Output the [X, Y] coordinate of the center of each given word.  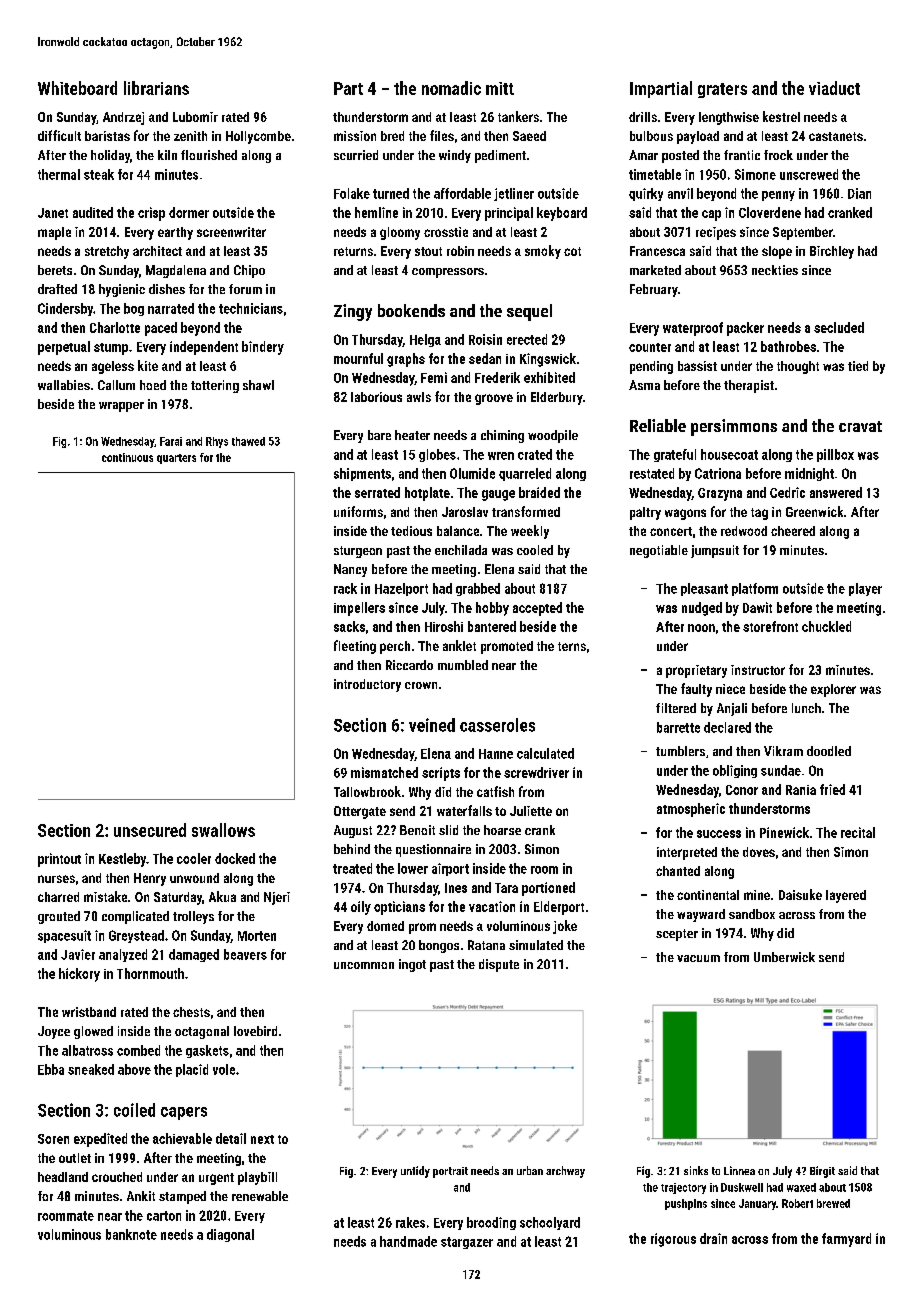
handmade [408, 1241]
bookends [411, 310]
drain [713, 1238]
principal [509, 214]
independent [204, 348]
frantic [742, 155]
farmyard [846, 1240]
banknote [131, 1234]
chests [191, 1012]
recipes [716, 233]
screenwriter [231, 232]
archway [565, 1172]
